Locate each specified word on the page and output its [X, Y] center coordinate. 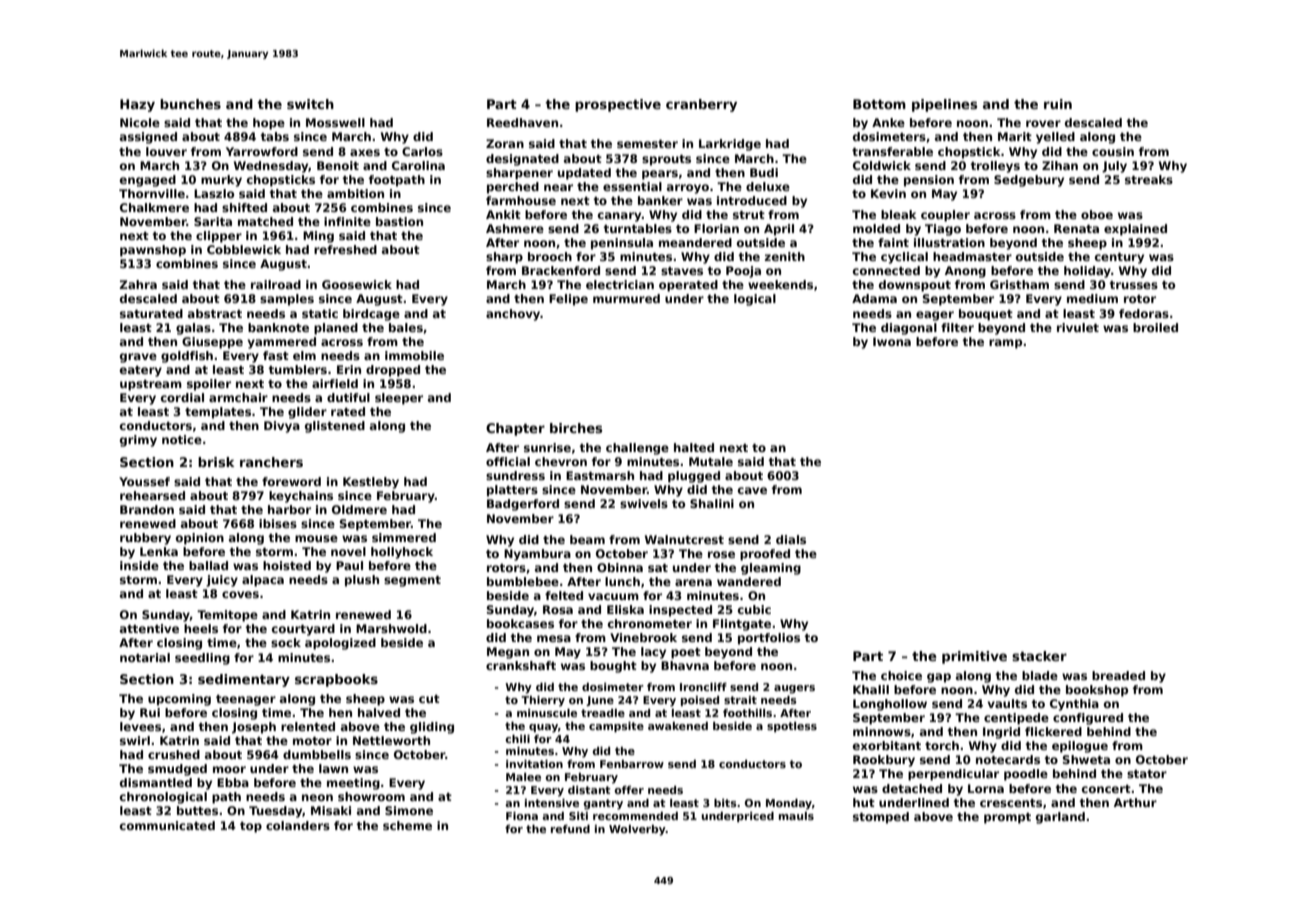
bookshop [1097, 691]
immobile [414, 355]
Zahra [138, 284]
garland [1060, 818]
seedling [202, 659]
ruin [1058, 104]
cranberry [701, 105]
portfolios [769, 639]
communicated [167, 825]
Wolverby [637, 830]
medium [1092, 298]
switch [310, 104]
